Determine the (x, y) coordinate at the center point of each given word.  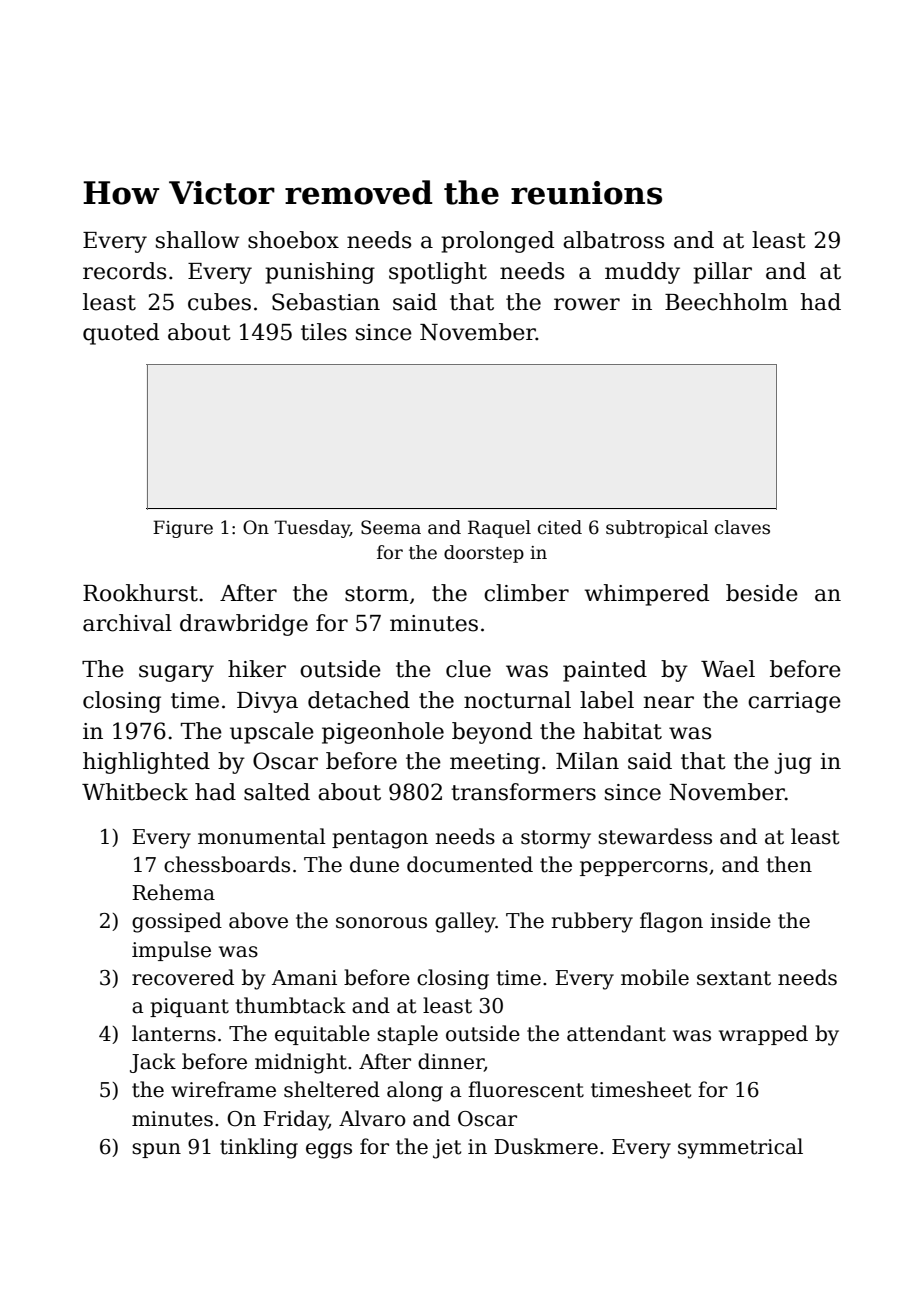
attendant (616, 1033)
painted (605, 671)
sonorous (381, 923)
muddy (642, 273)
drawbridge (244, 625)
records (124, 271)
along (415, 1091)
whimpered (647, 595)
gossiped (177, 922)
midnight (301, 1063)
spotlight (438, 273)
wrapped (763, 1035)
